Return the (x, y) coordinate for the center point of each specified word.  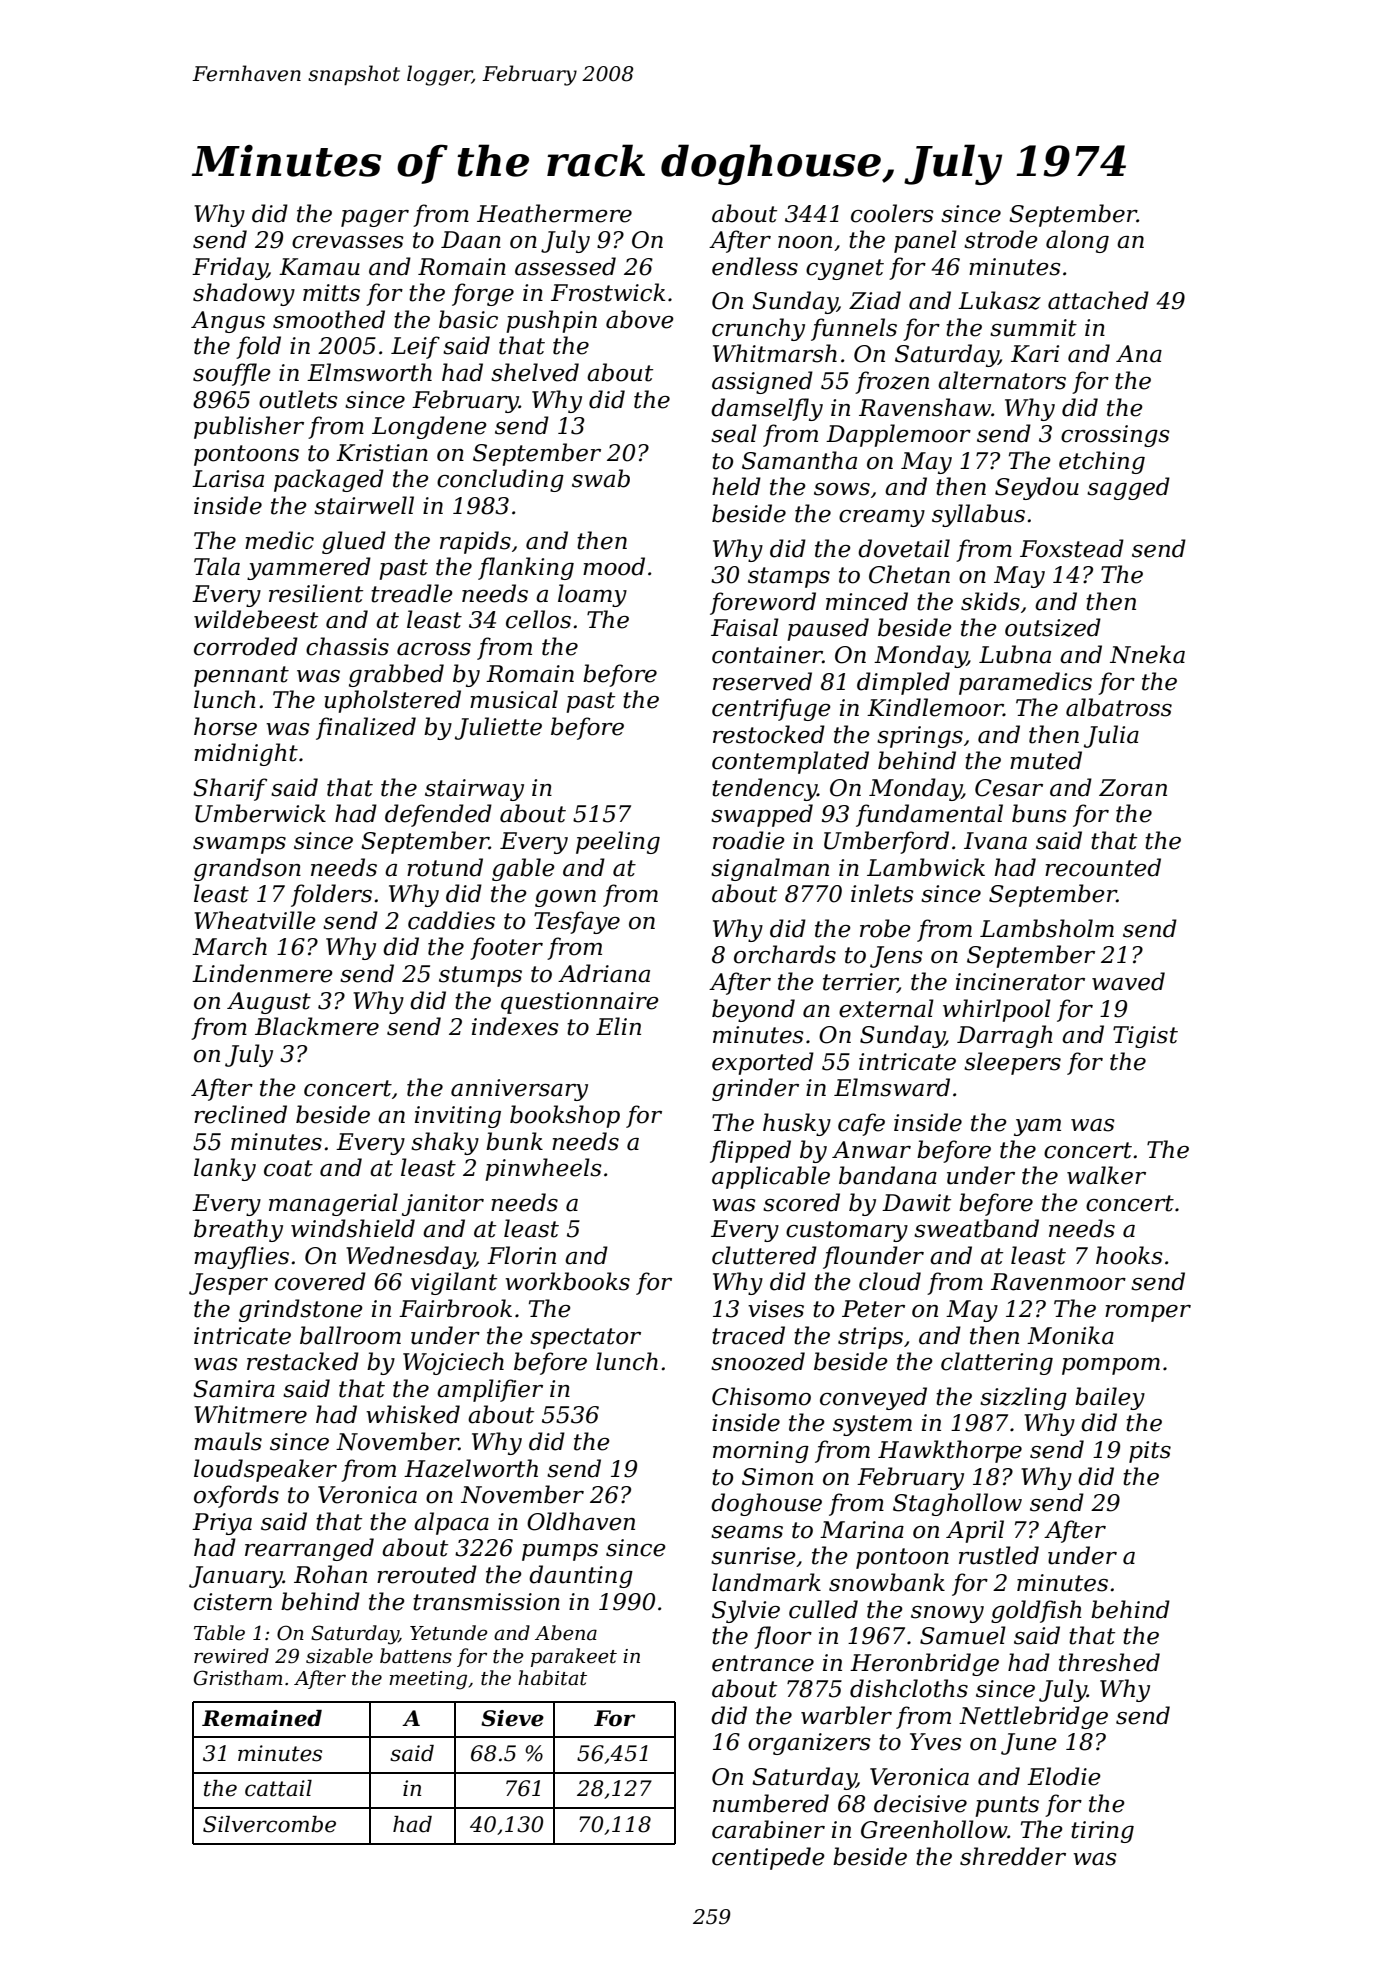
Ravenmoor (1058, 1282)
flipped (750, 1151)
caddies (451, 920)
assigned (762, 382)
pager (375, 218)
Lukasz (999, 300)
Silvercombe (269, 1824)
